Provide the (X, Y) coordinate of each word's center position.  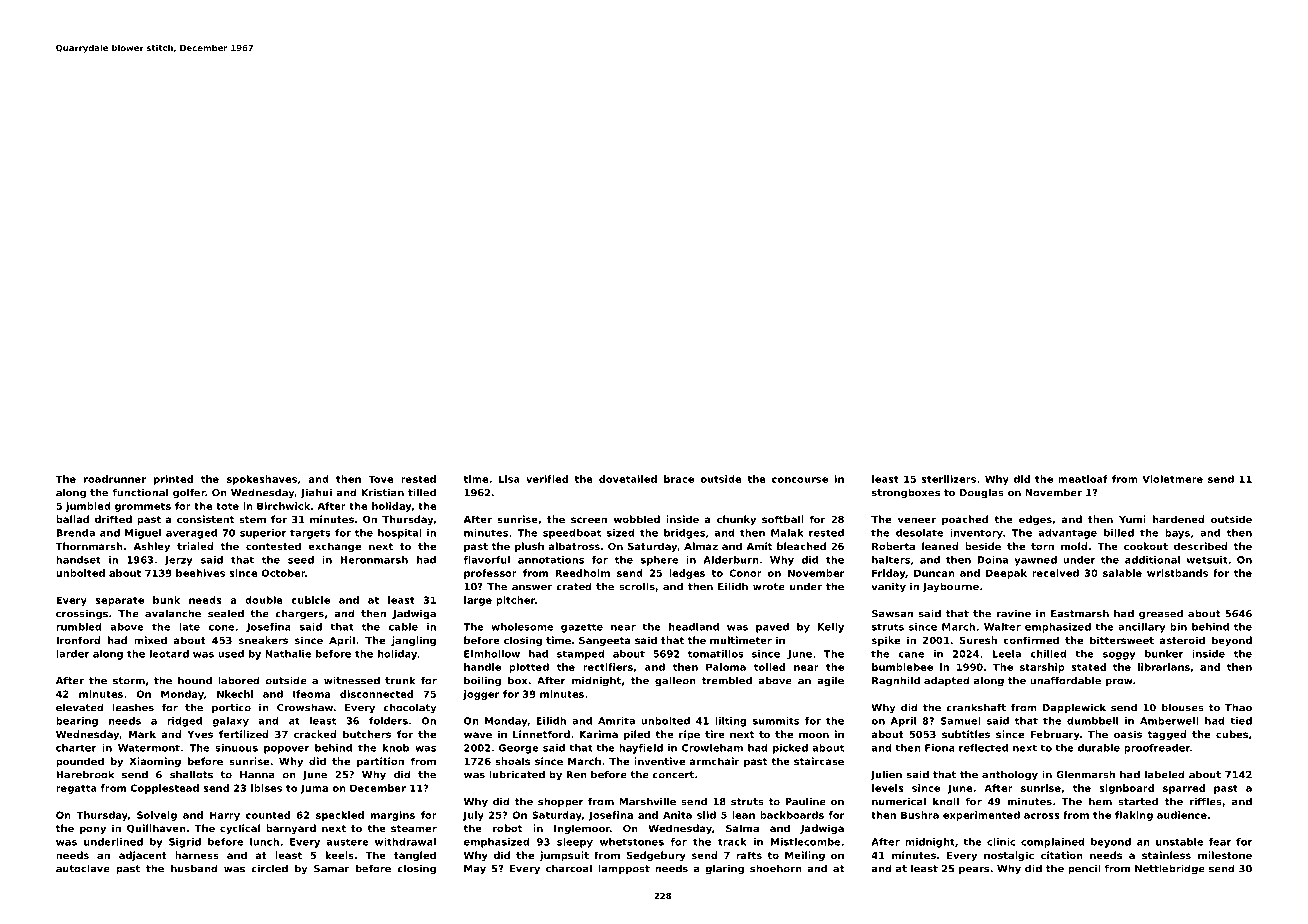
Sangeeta (605, 641)
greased (1161, 614)
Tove (380, 479)
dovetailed (628, 479)
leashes (133, 707)
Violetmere (1172, 479)
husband (194, 868)
